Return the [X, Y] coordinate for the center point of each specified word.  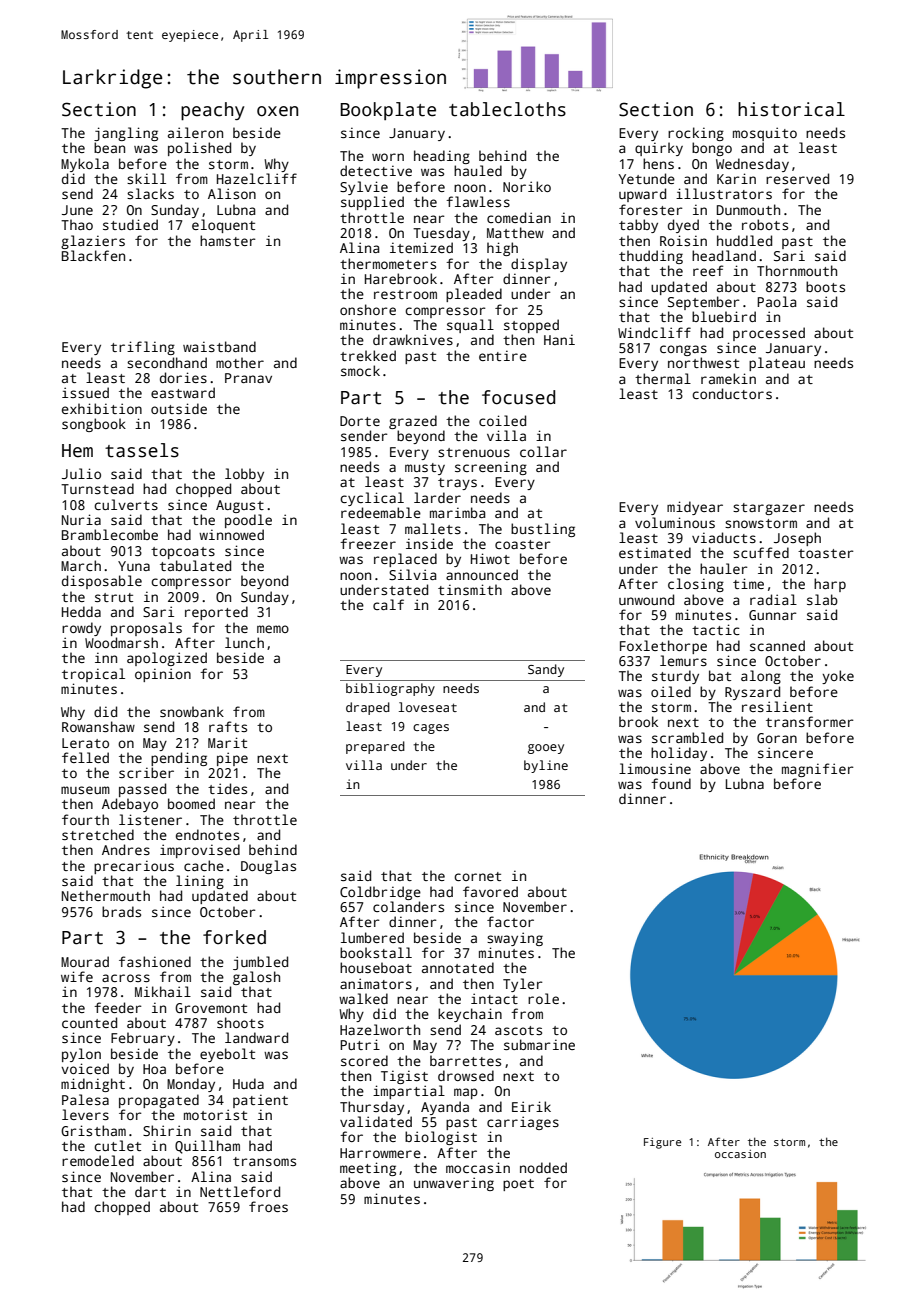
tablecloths [507, 109]
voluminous [675, 522]
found [671, 783]
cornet [477, 876]
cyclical [372, 499]
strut [114, 597]
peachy [212, 111]
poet [518, 1185]
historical [791, 109]
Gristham [93, 1130]
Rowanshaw [98, 726]
